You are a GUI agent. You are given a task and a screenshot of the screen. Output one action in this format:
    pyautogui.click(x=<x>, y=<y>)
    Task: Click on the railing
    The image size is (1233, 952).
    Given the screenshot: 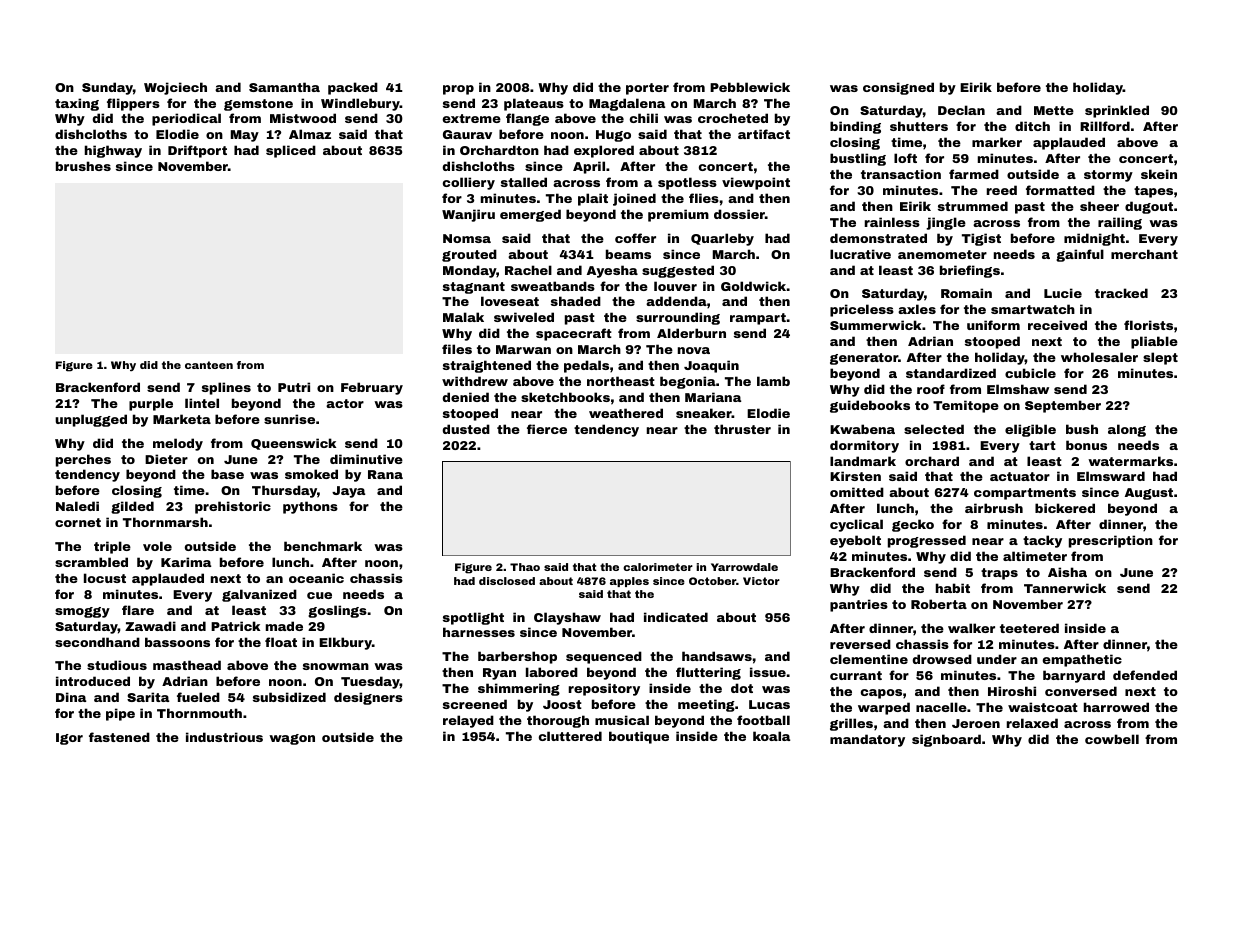 What is the action you would take?
    pyautogui.click(x=1120, y=223)
